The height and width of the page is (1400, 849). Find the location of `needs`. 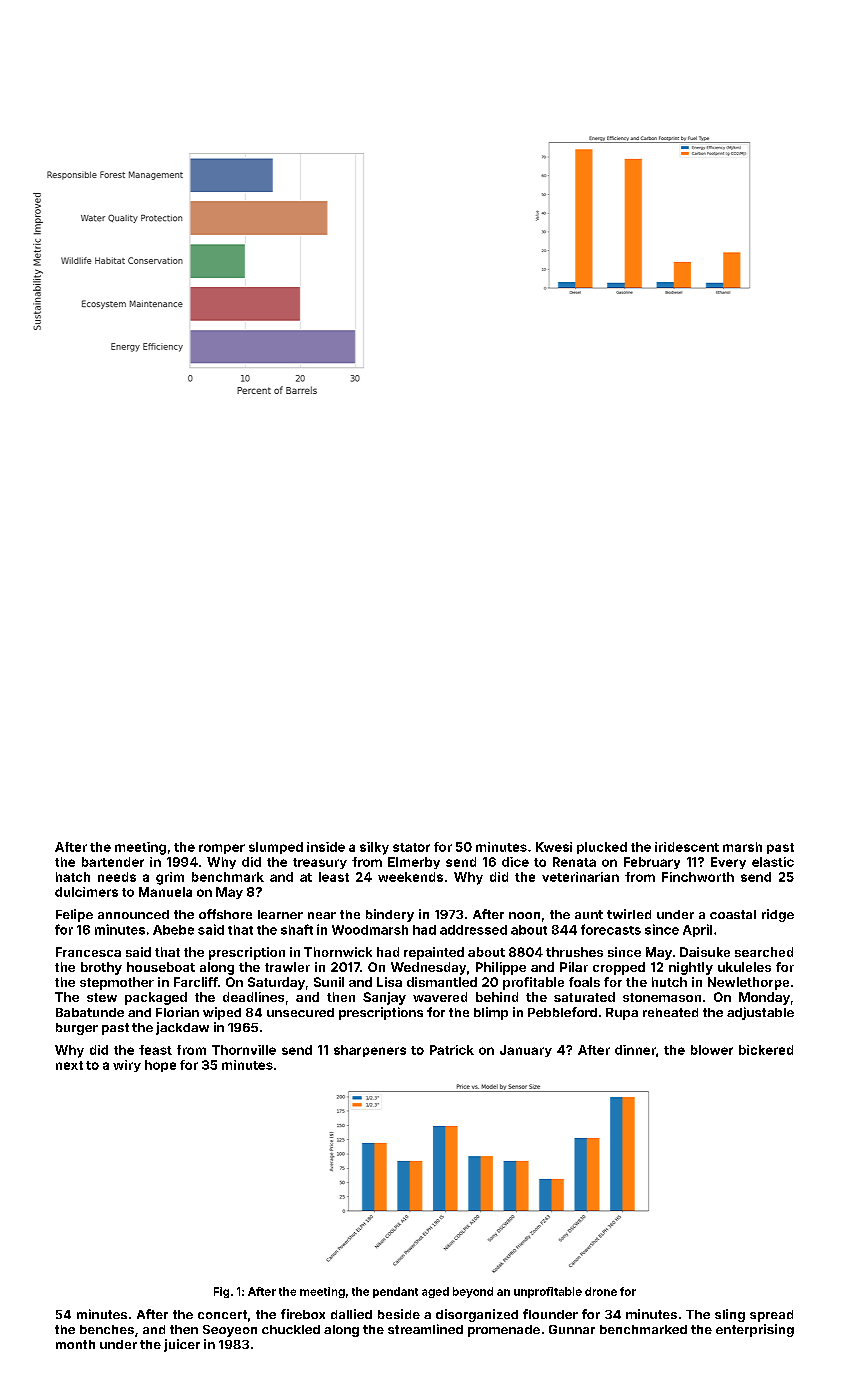

needs is located at coordinates (117, 877).
